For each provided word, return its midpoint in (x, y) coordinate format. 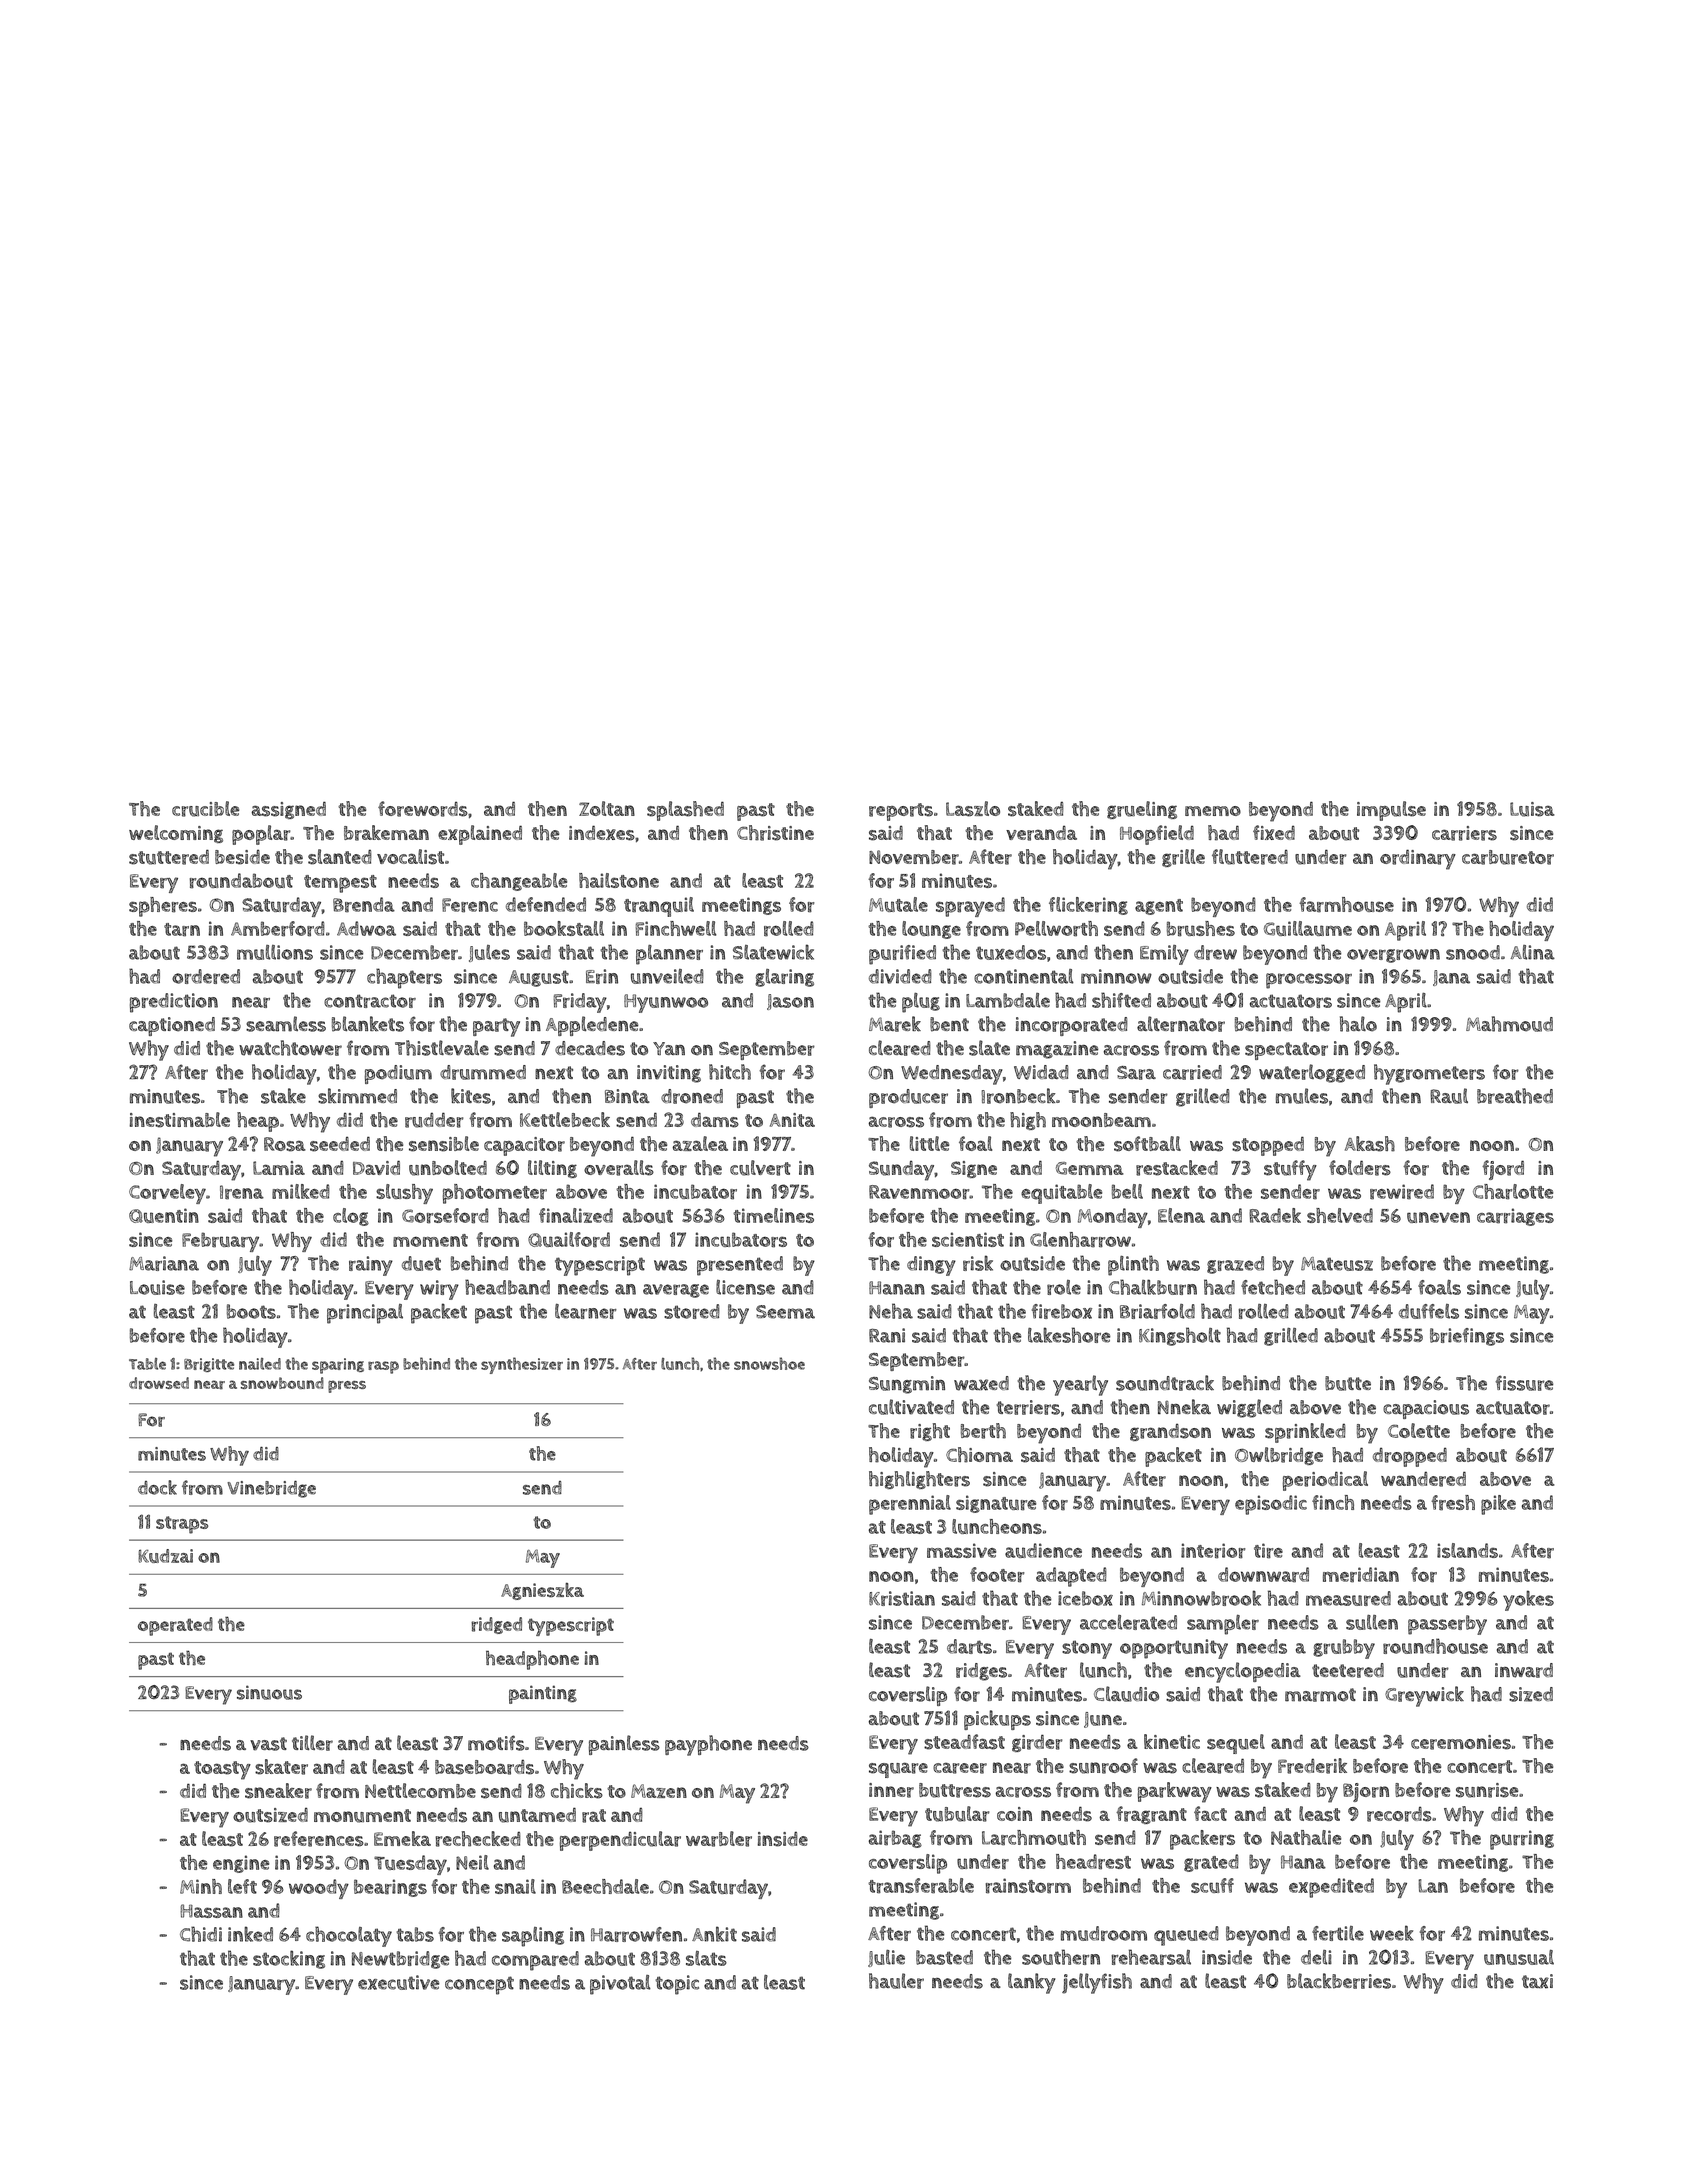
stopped (1268, 1146)
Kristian (902, 1598)
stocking (289, 1959)
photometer (495, 1194)
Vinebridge (271, 1489)
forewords (423, 809)
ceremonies (1461, 1742)
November (914, 857)
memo (1213, 811)
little (929, 1143)
